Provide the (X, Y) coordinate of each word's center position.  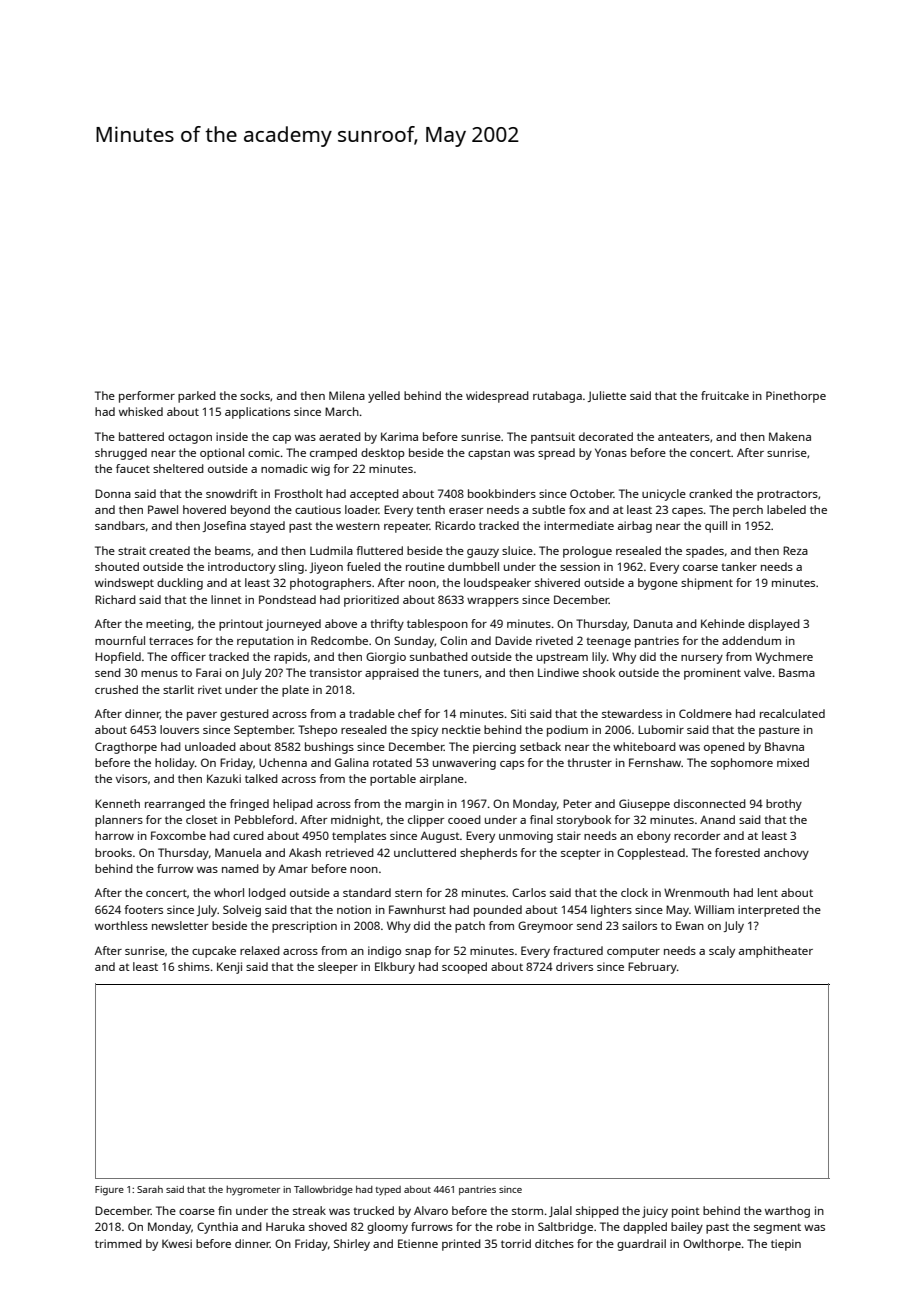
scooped (464, 968)
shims (194, 966)
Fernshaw (655, 762)
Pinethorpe (796, 397)
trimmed (118, 1243)
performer (147, 397)
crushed (116, 689)
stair (569, 835)
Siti (518, 713)
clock (634, 892)
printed (461, 1245)
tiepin (786, 1245)
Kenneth (117, 803)
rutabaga (557, 397)
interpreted (768, 911)
